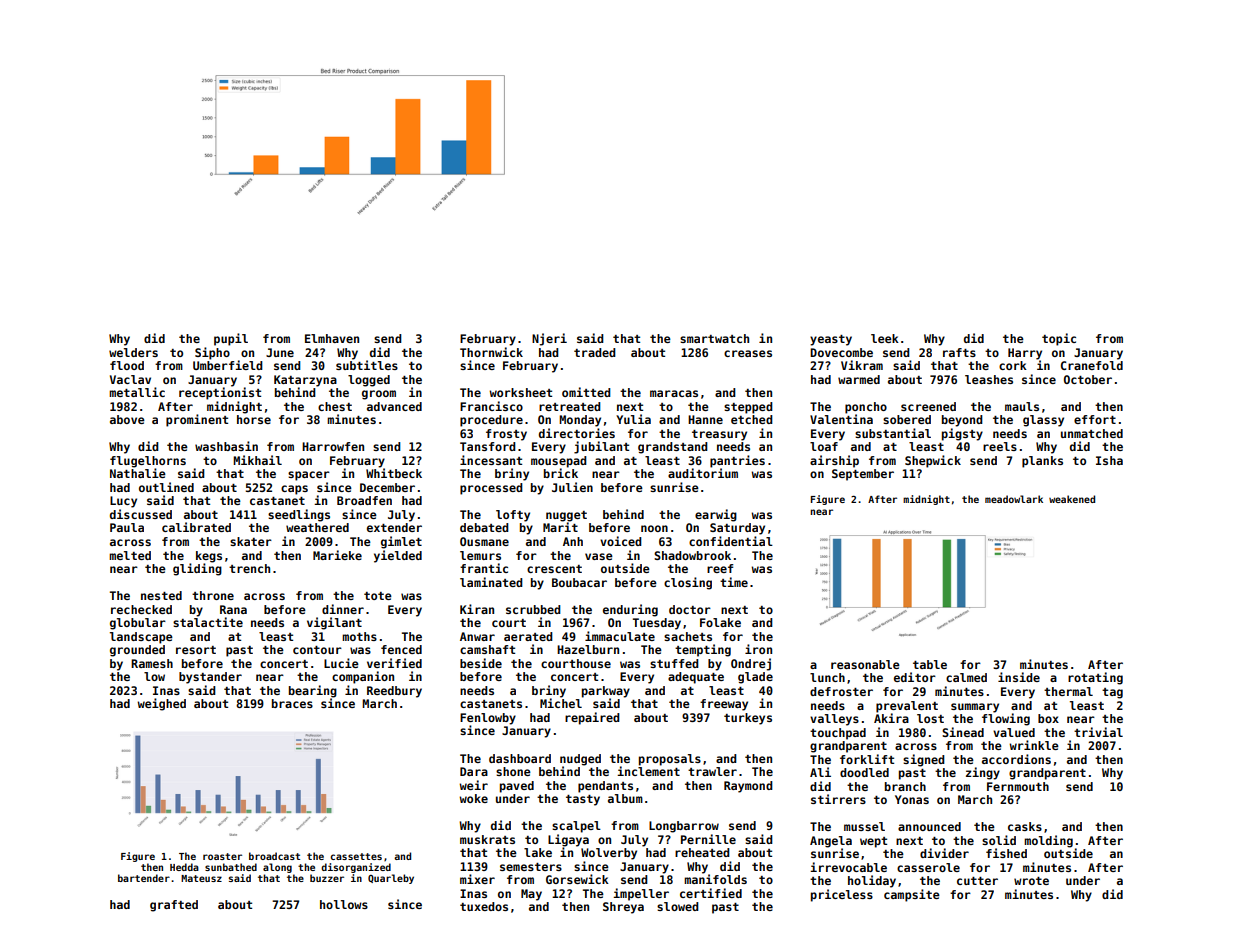 This document has width=1233, height=952. Describe the element at coordinates (623, 908) in the document. I see `Shreya` at that location.
